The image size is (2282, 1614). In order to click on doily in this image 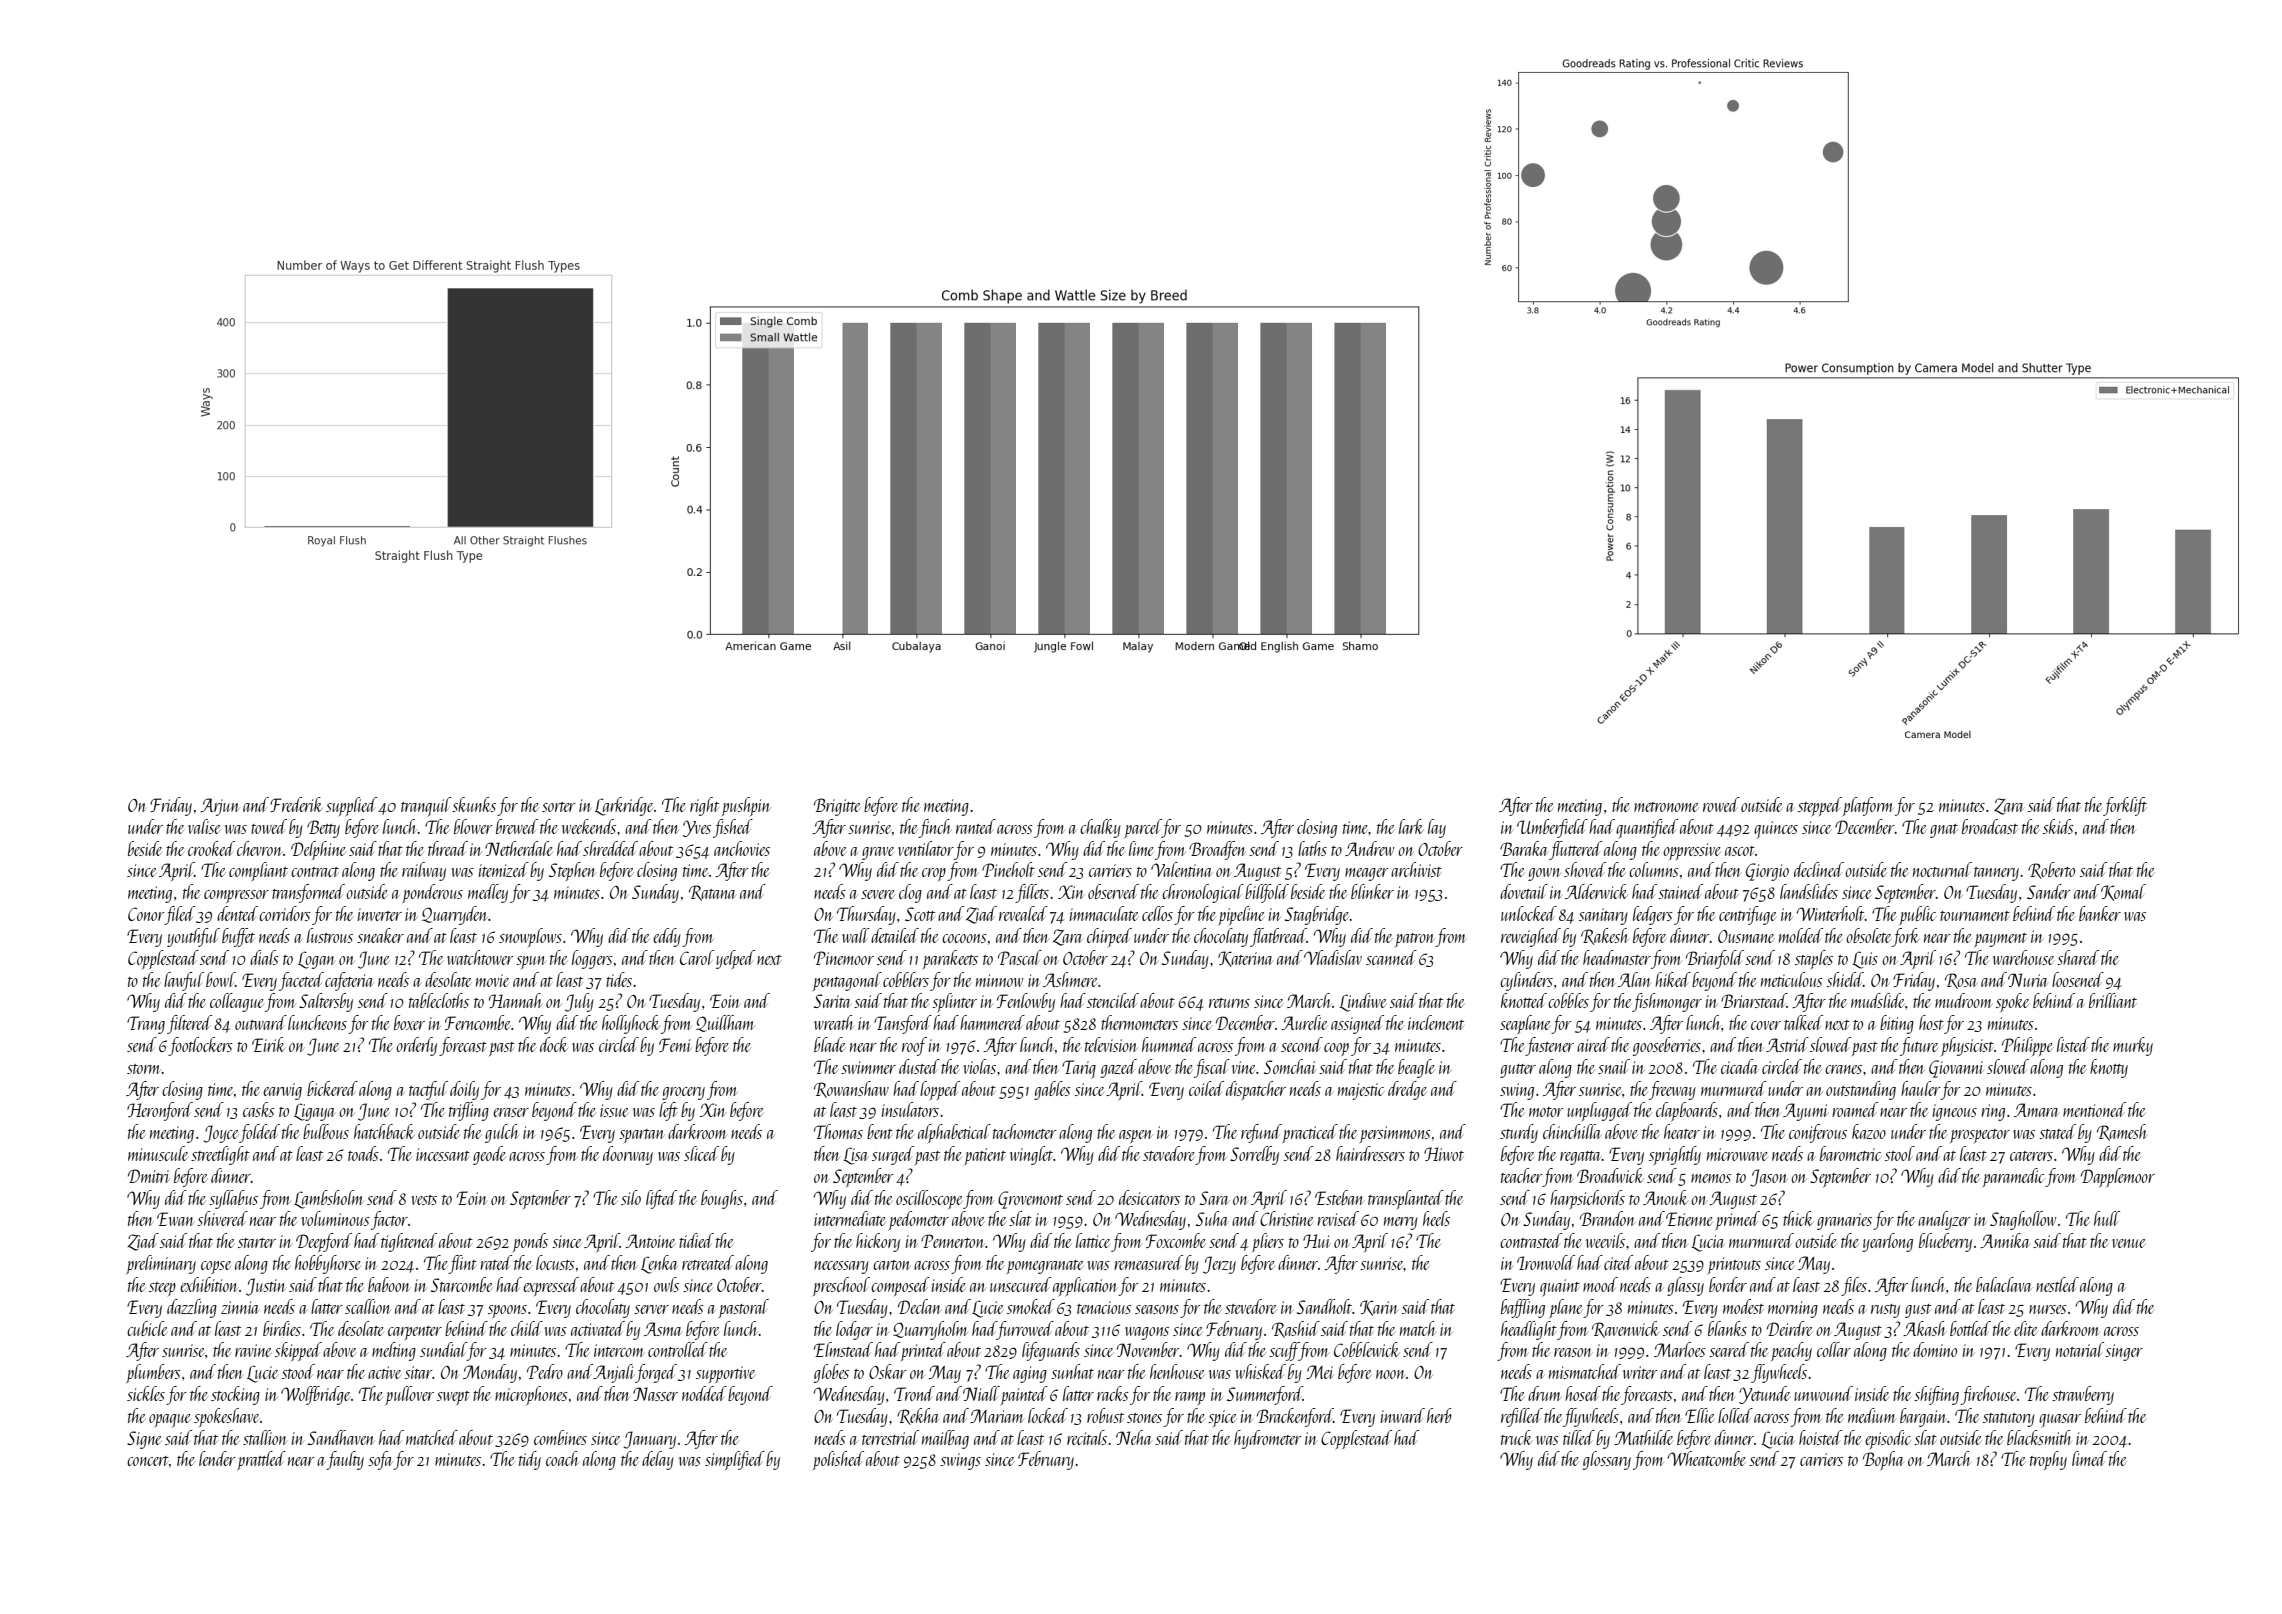, I will do `click(464, 1090)`.
